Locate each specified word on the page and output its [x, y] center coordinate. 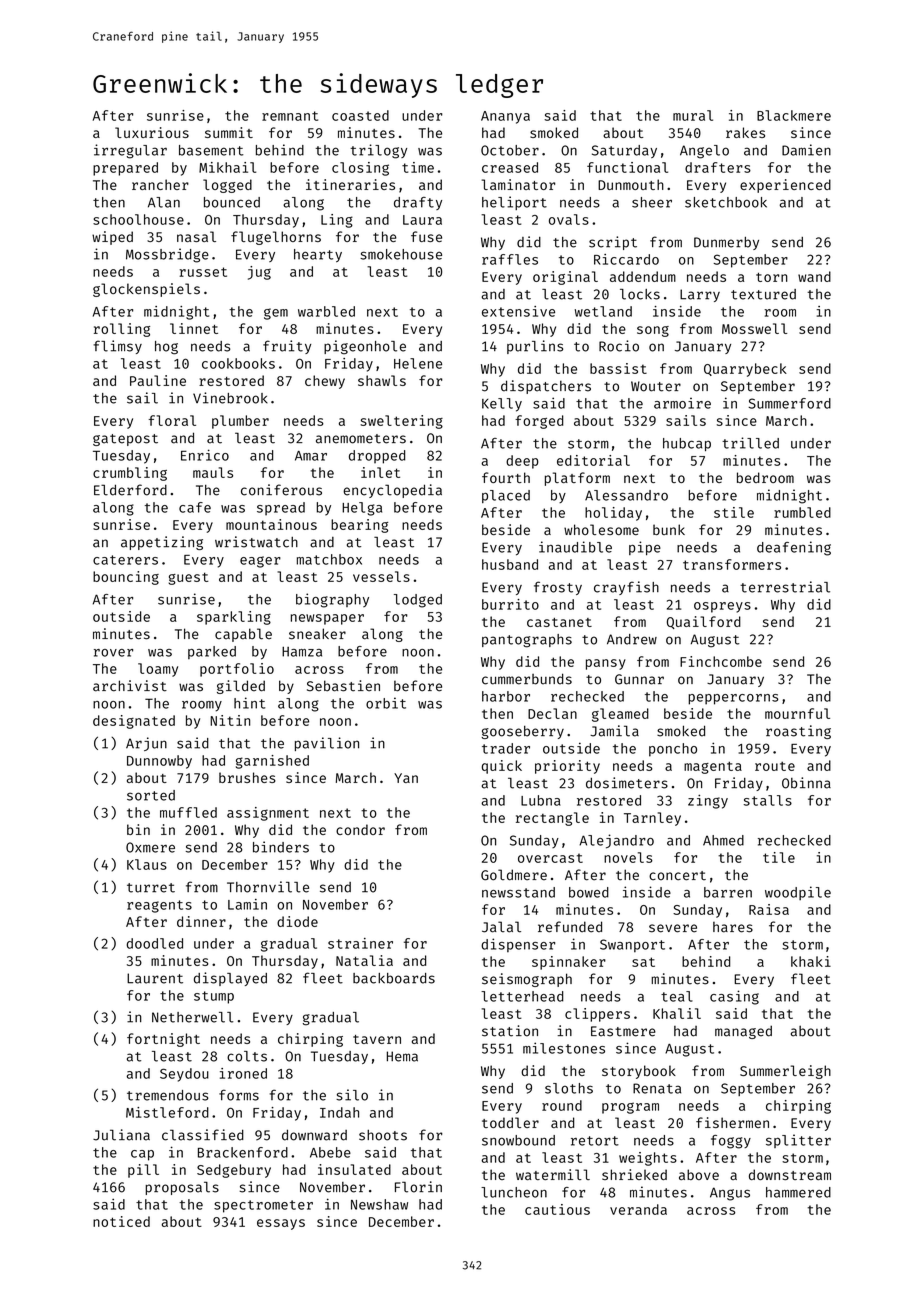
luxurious [152, 132]
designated [134, 722]
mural [693, 115]
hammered [798, 1192]
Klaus [147, 864]
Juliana [121, 1135]
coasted [360, 115]
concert [677, 876]
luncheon [514, 1192]
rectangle [552, 819]
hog [166, 348]
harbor [506, 696]
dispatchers [546, 387]
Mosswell [754, 328]
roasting [798, 732]
